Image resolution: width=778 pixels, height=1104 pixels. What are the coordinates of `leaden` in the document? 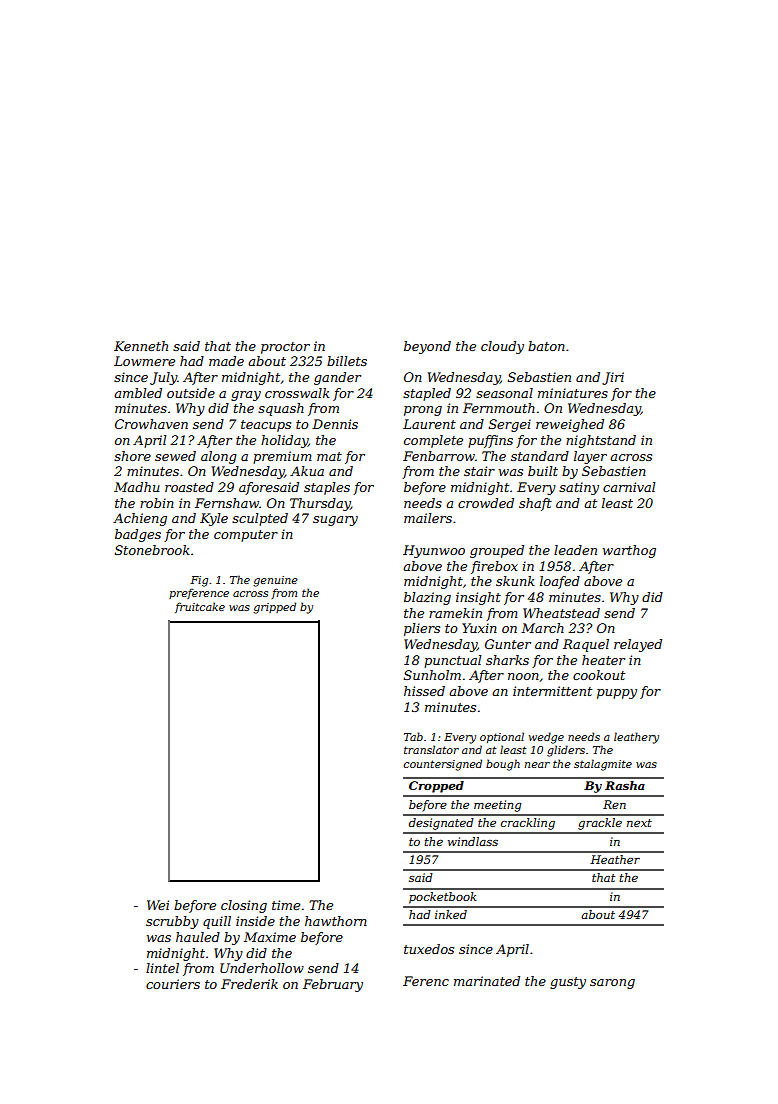 It's located at (575, 550).
